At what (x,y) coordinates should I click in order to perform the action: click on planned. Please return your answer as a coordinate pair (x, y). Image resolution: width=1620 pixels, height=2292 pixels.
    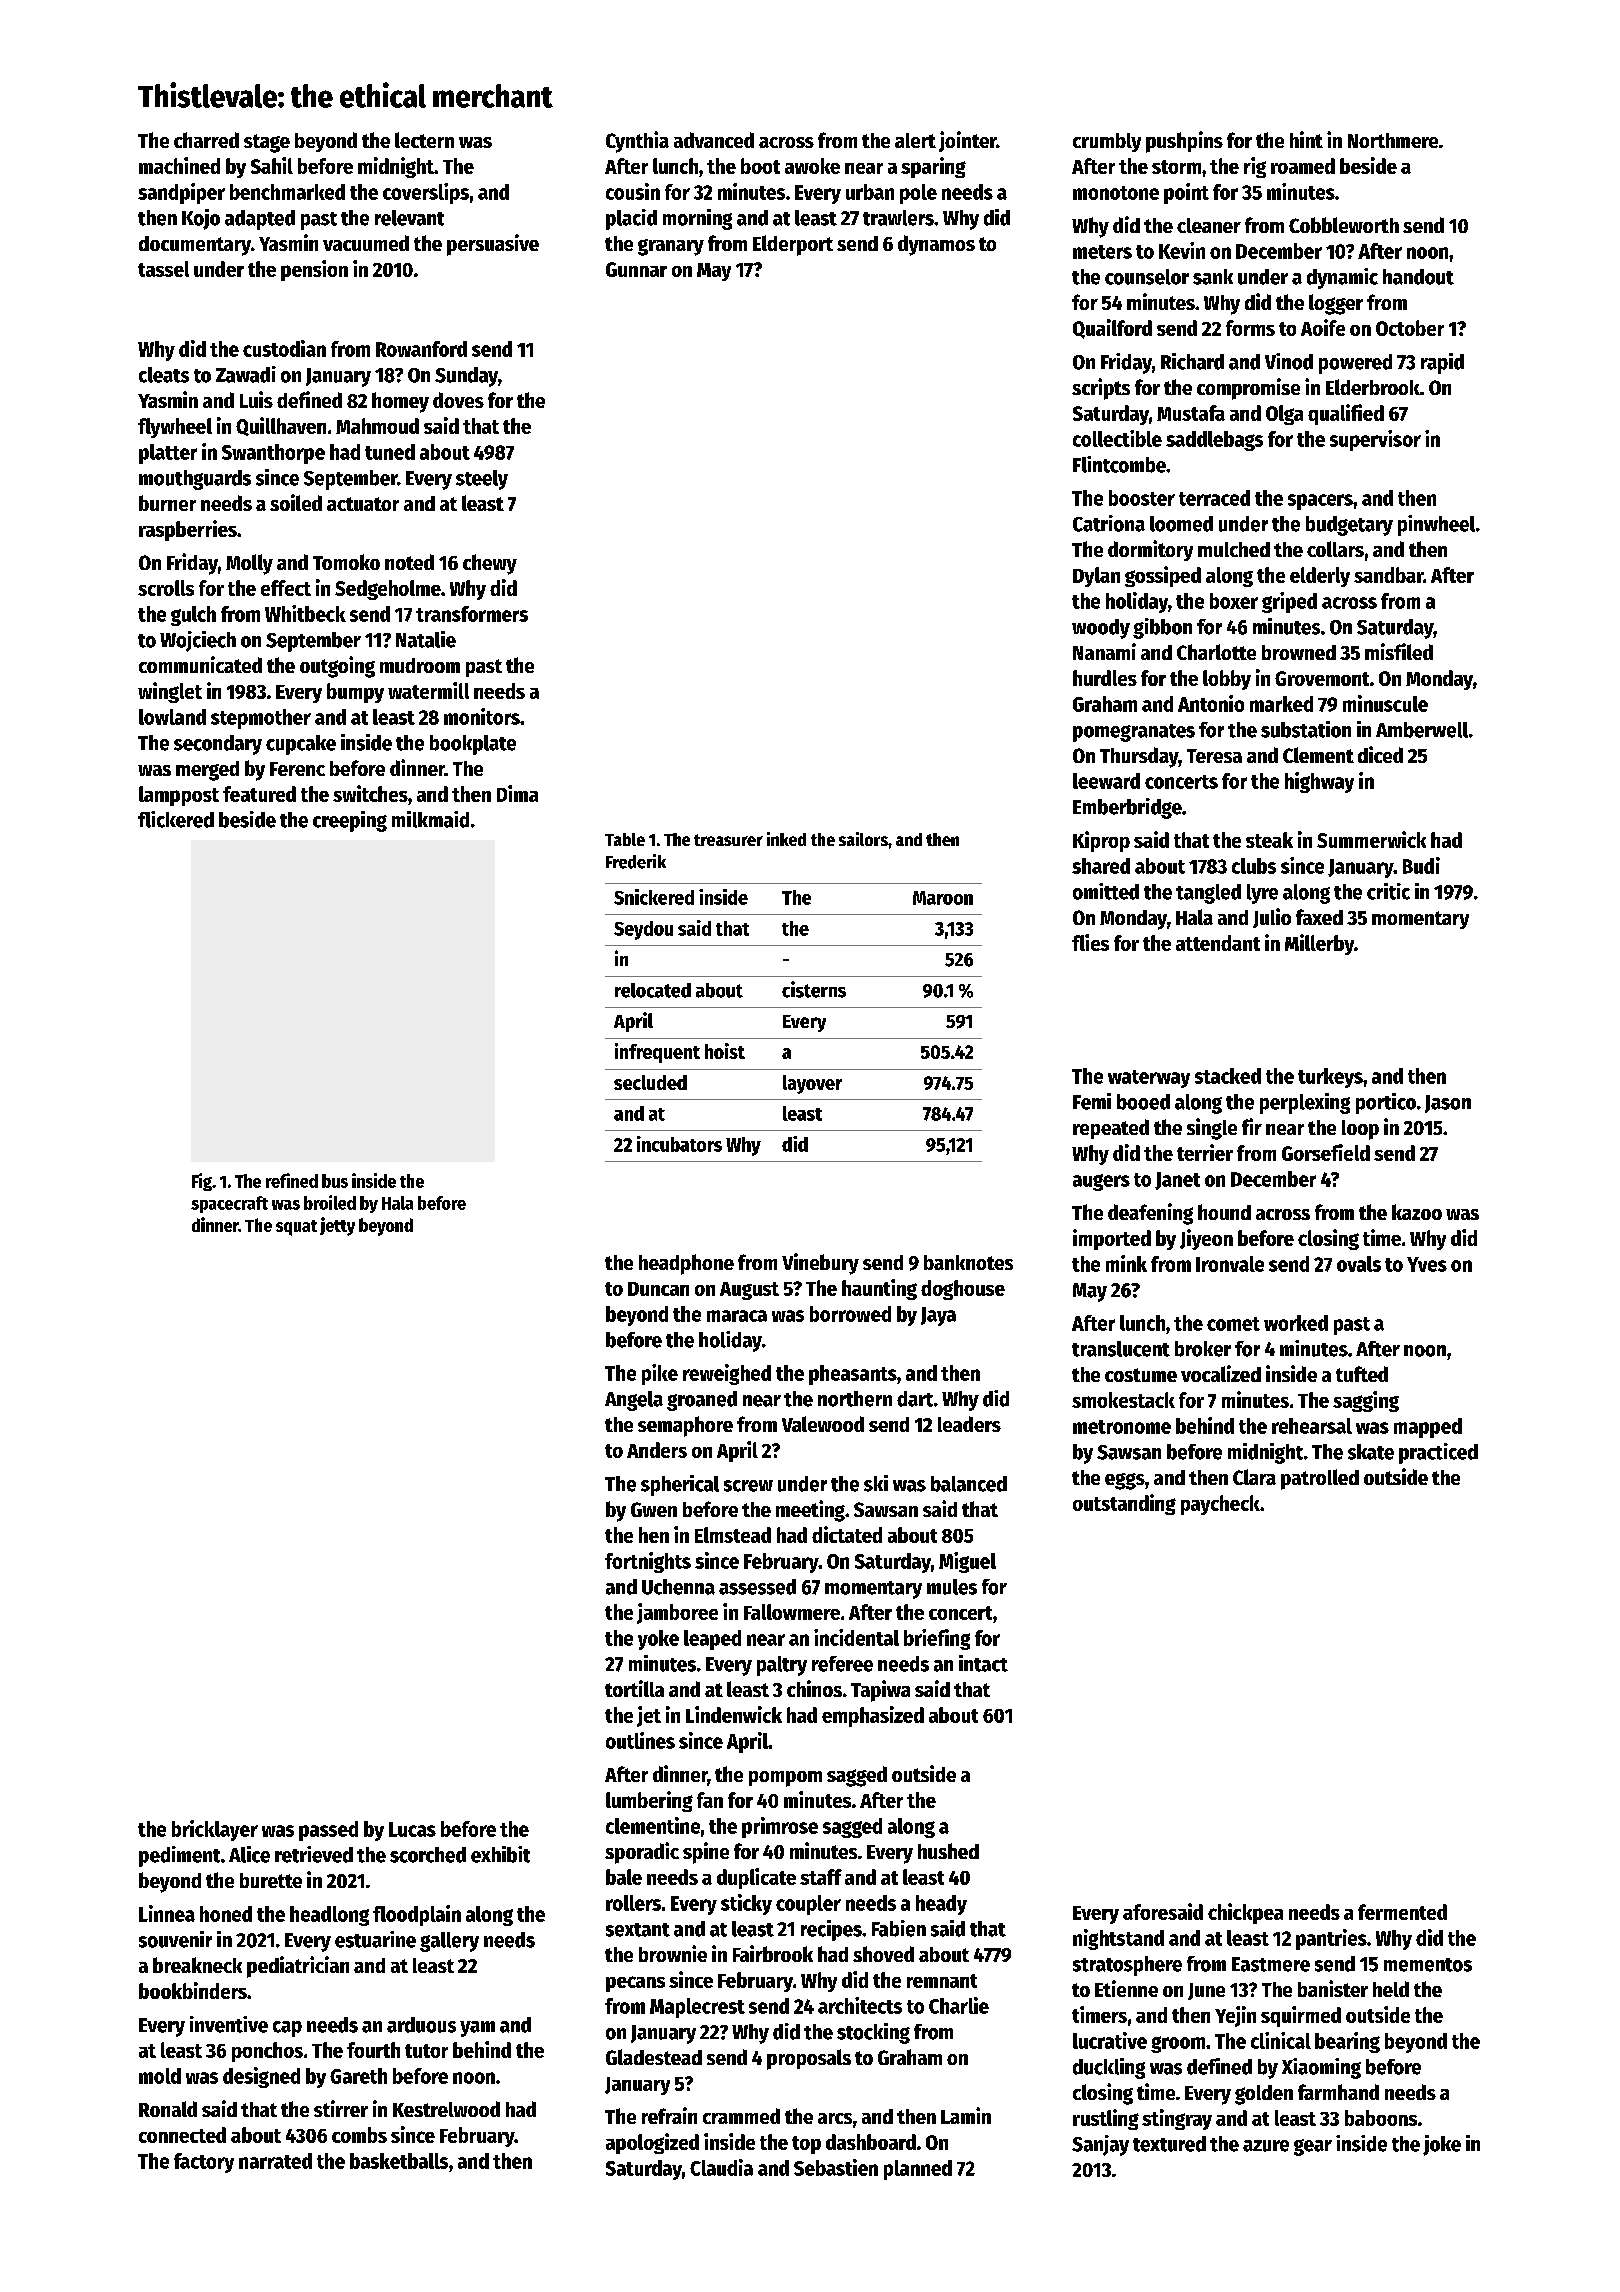
    Looking at the image, I should click on (918, 2170).
